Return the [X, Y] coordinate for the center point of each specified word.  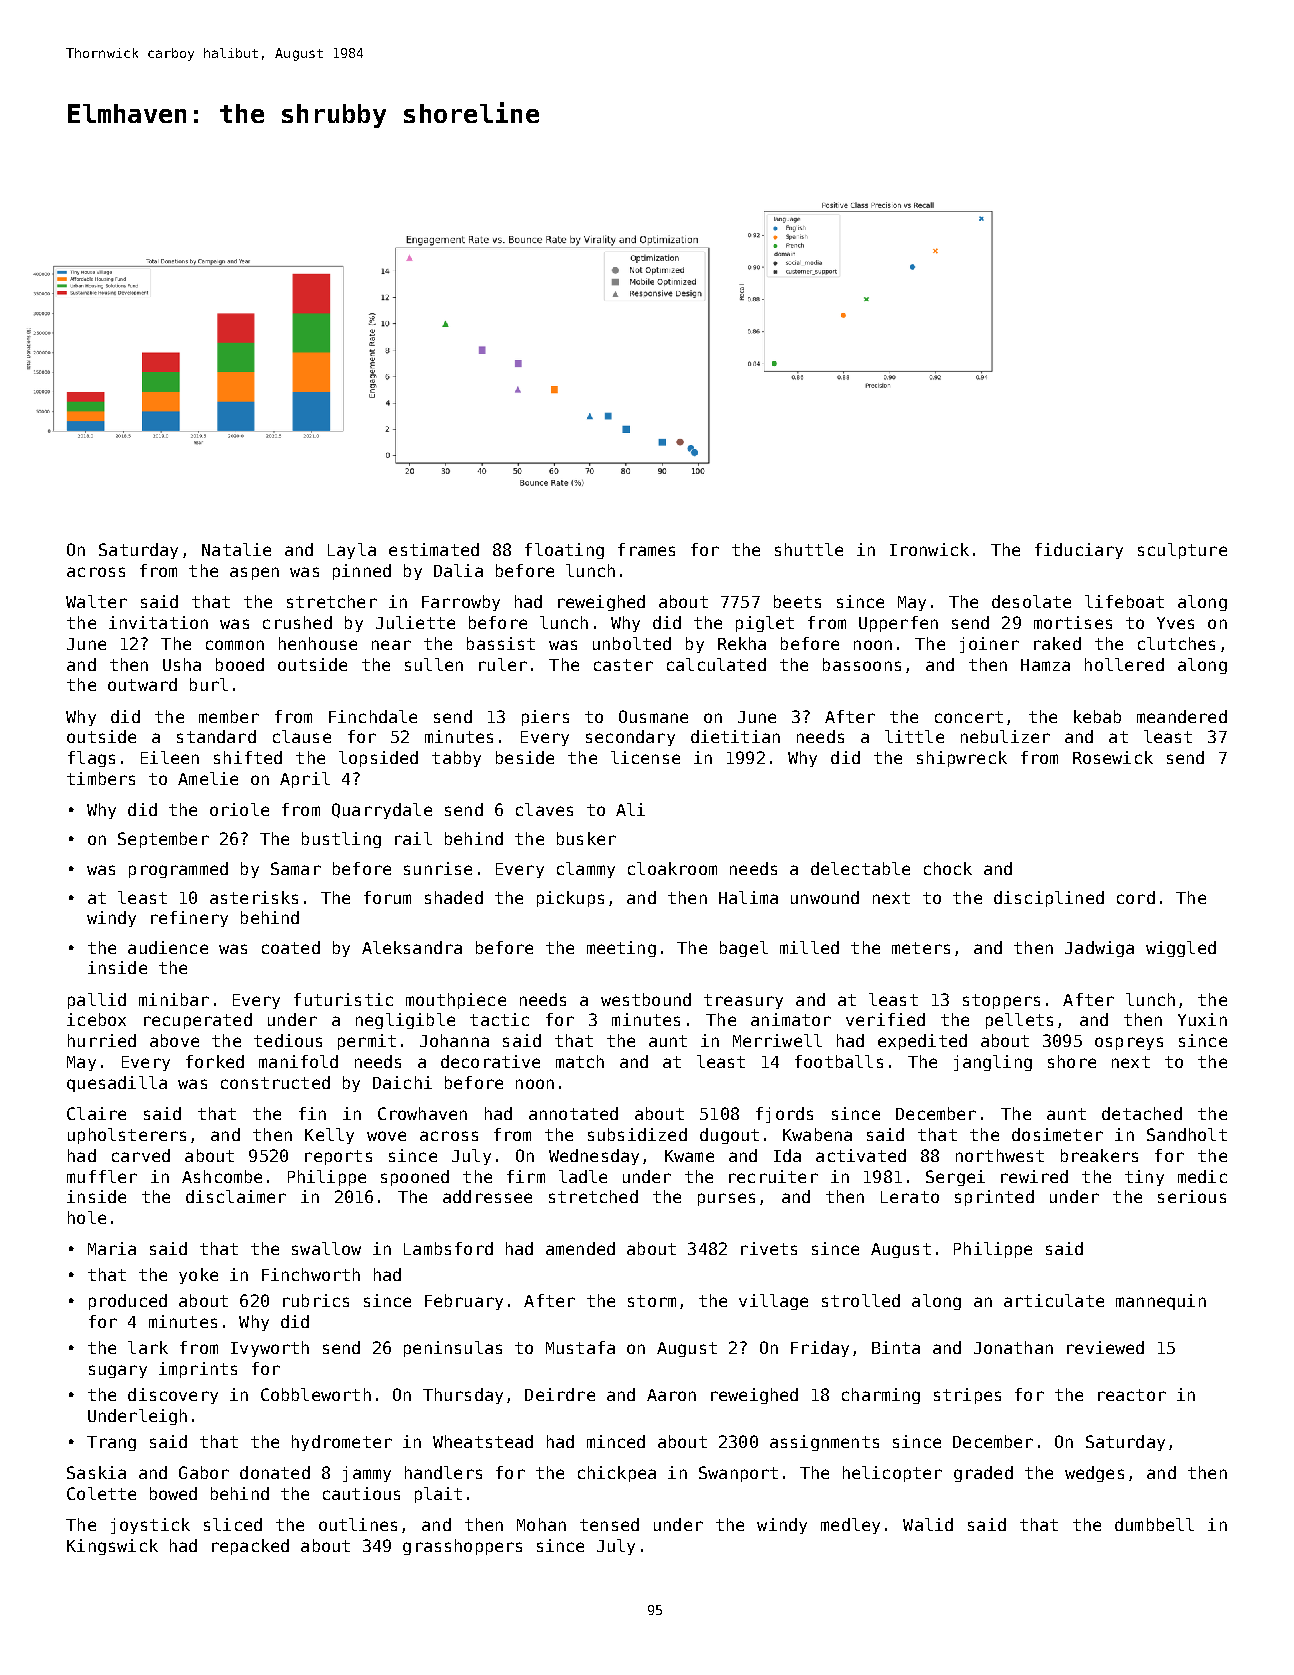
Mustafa [580, 1347]
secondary [630, 738]
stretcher [332, 601]
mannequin [1161, 1302]
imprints [198, 1370]
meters [921, 948]
